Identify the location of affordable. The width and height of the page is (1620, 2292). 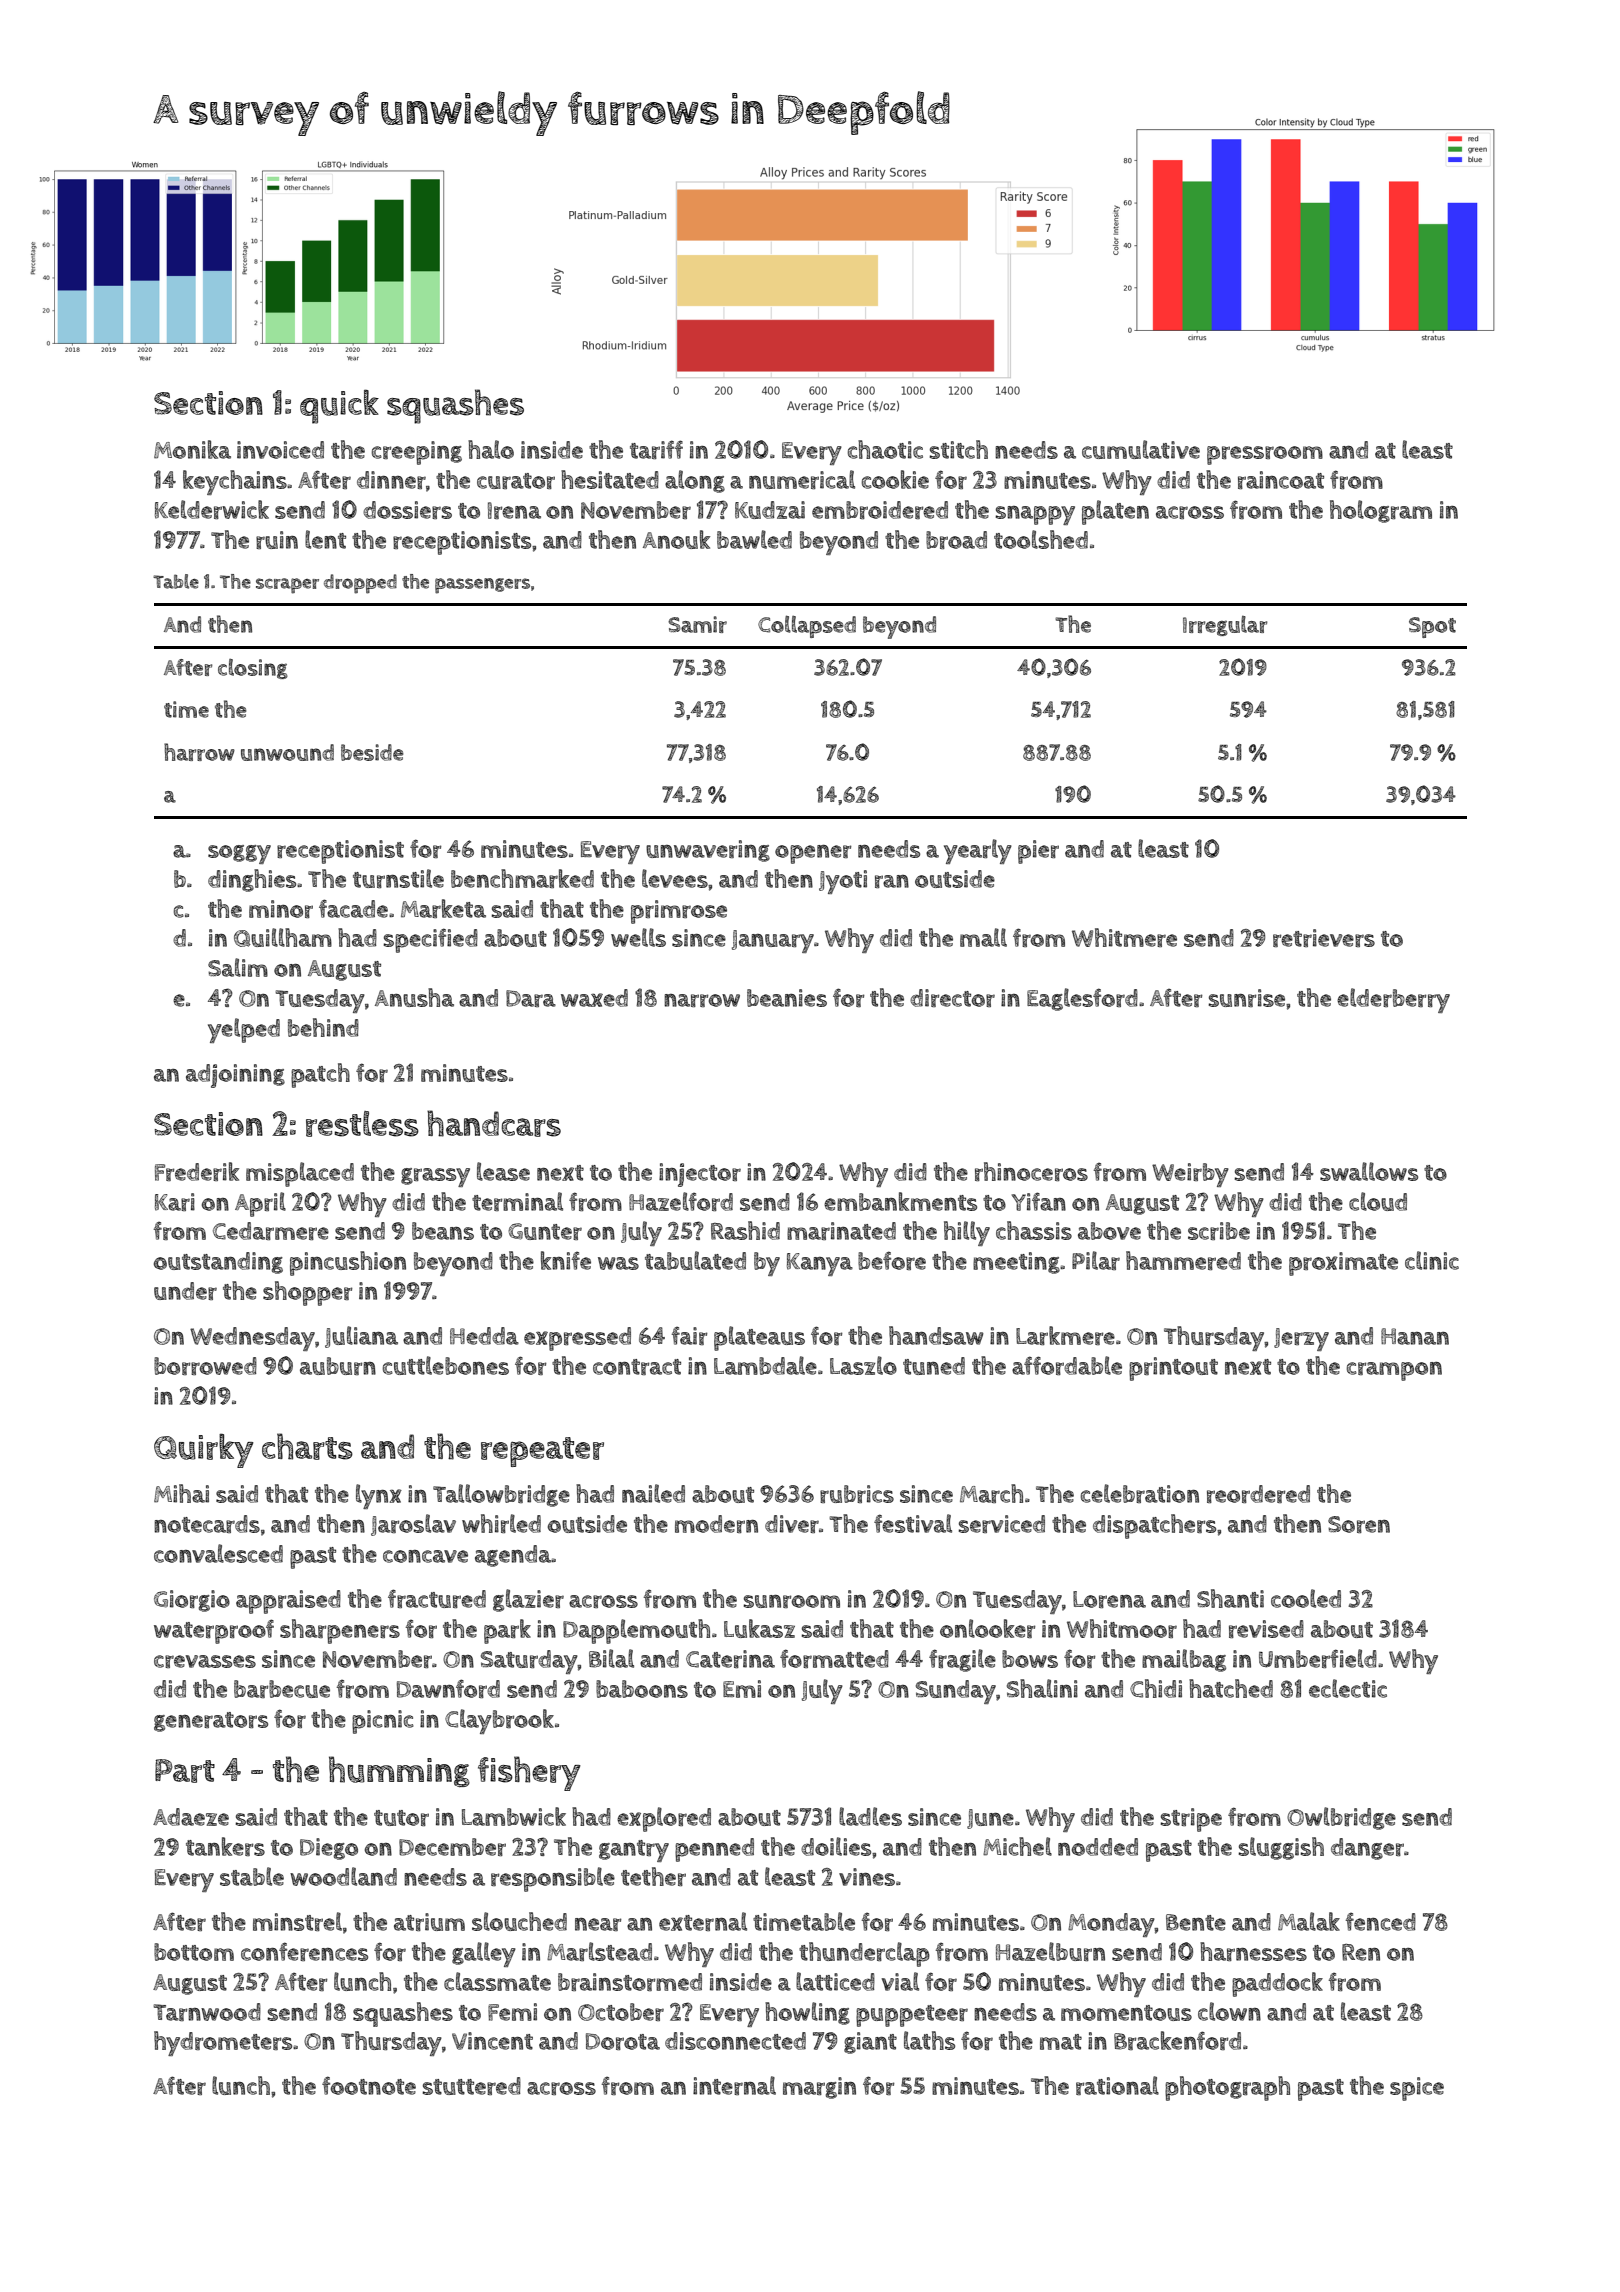
(1067, 1365).
